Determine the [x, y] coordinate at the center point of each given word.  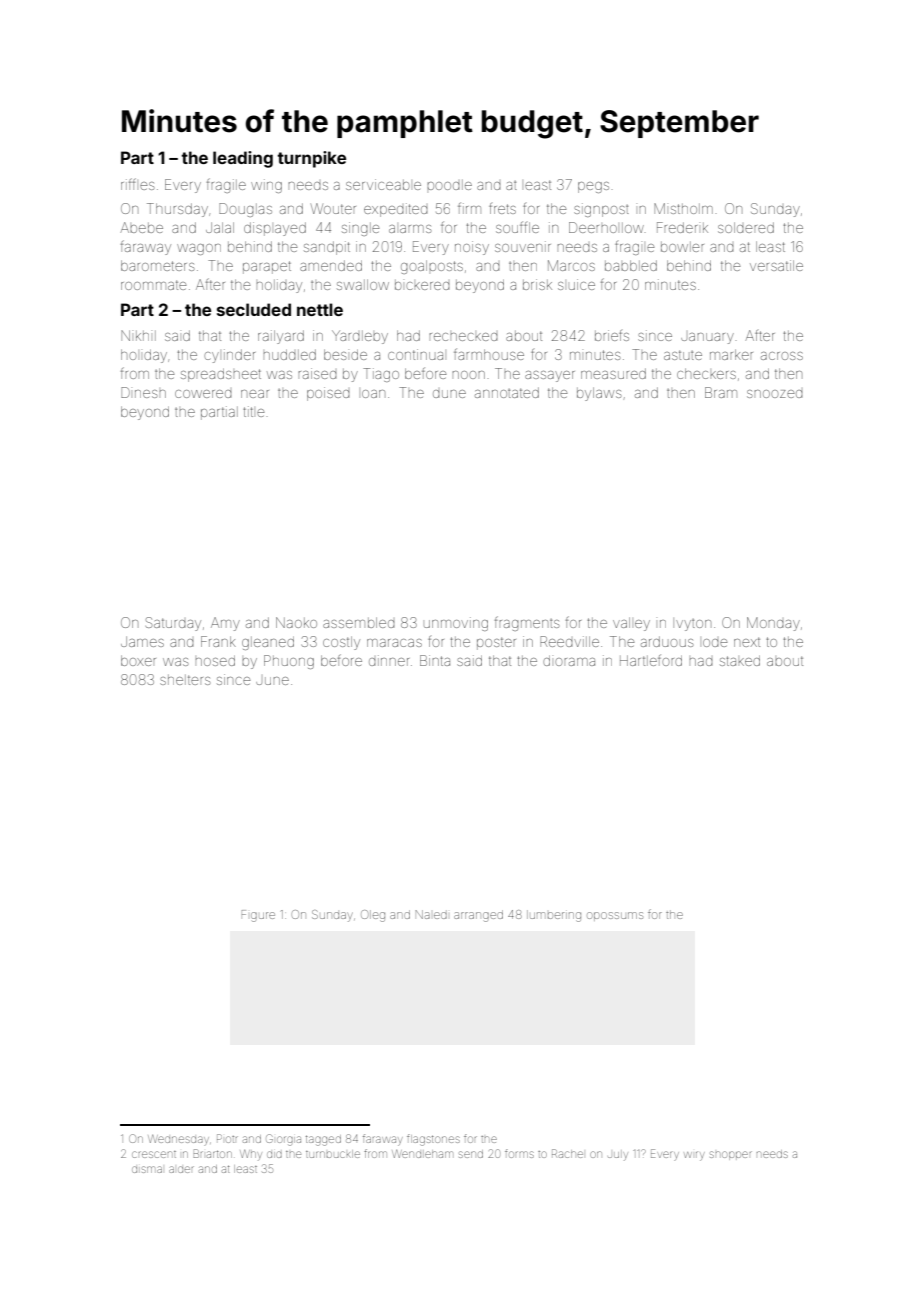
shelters [185, 680]
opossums [615, 916]
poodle [449, 185]
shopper [731, 1155]
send [471, 1154]
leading [243, 159]
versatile [776, 265]
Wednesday [178, 1139]
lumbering [554, 916]
